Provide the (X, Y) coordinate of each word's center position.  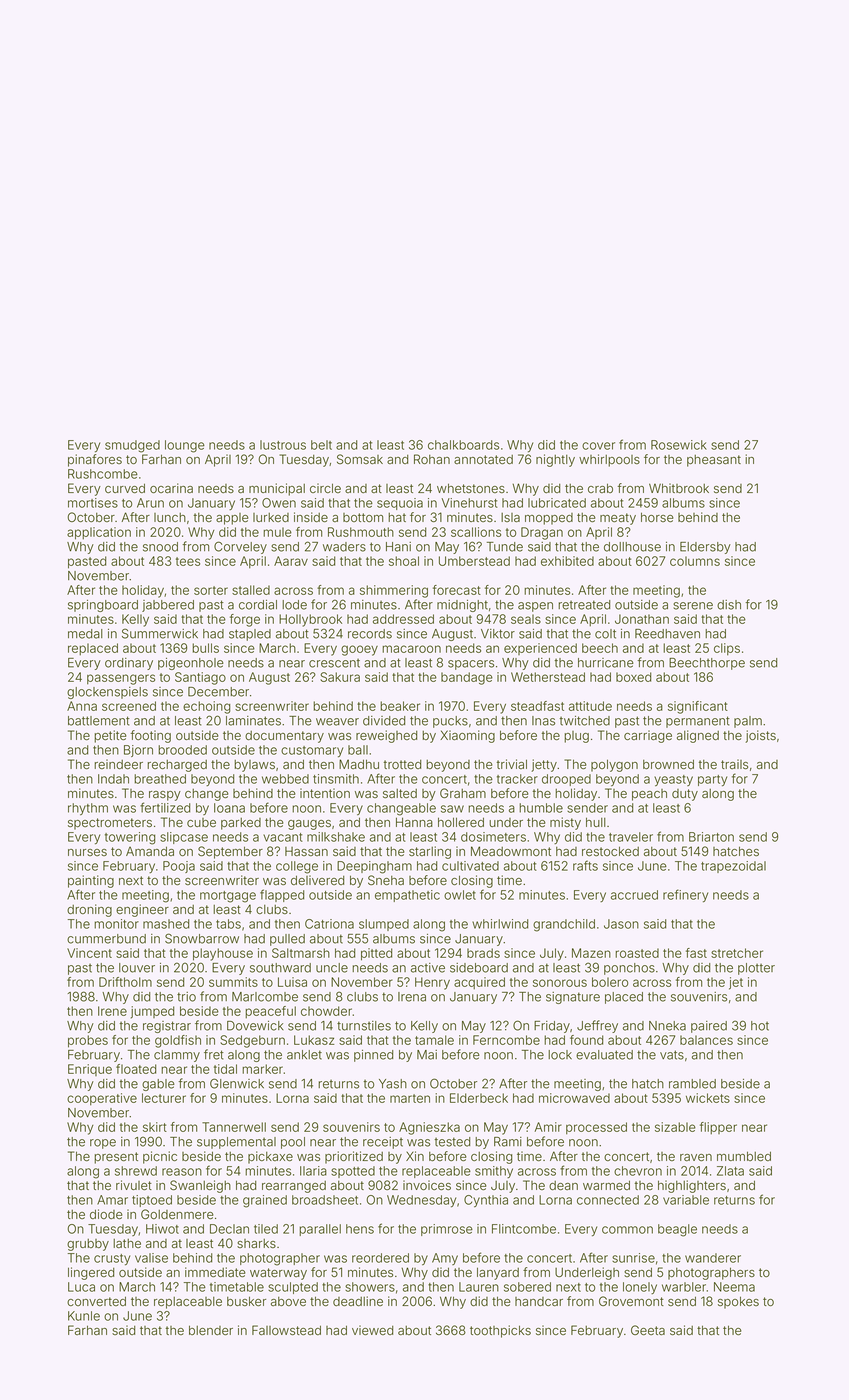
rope (103, 1144)
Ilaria (313, 1171)
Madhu (359, 764)
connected (608, 1200)
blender (211, 1330)
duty (685, 795)
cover (598, 446)
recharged (177, 766)
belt (321, 445)
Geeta (648, 1330)
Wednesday (421, 1201)
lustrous (283, 445)
